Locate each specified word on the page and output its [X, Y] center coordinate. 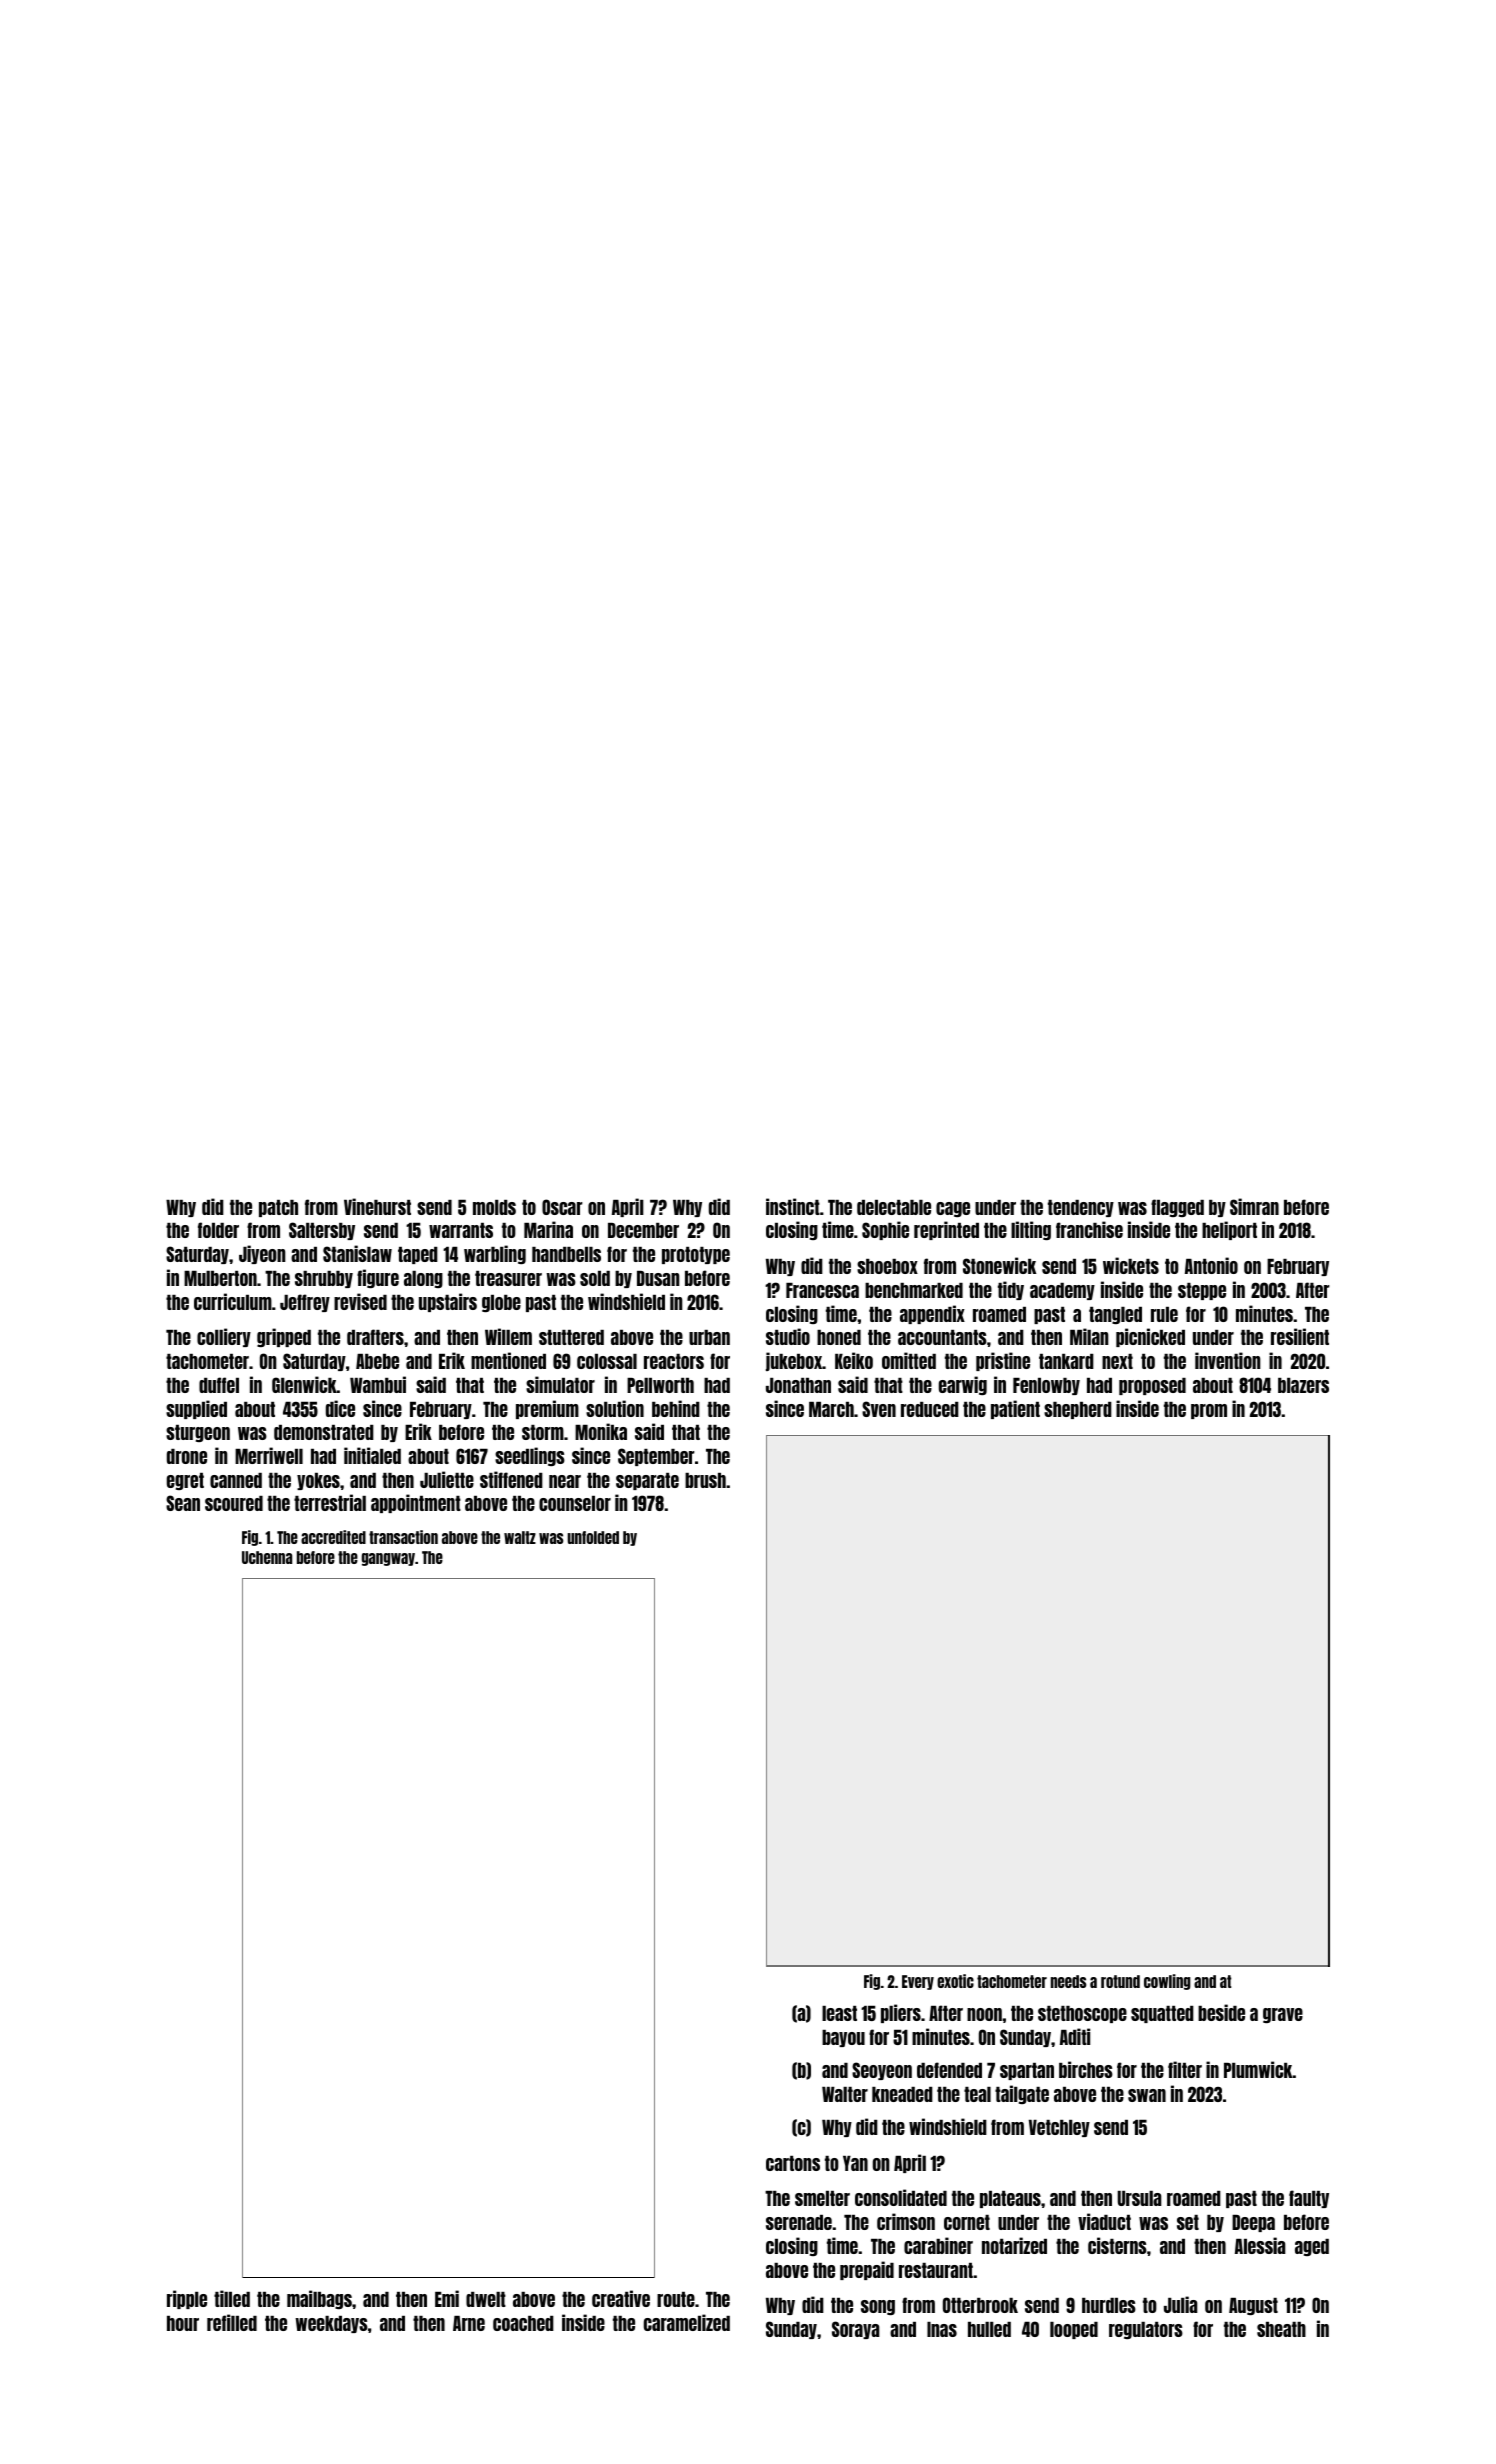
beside [1221, 2012]
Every [918, 1982]
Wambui [378, 1384]
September [656, 1457]
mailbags [319, 2299]
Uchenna [267, 1557]
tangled [1115, 1315]
